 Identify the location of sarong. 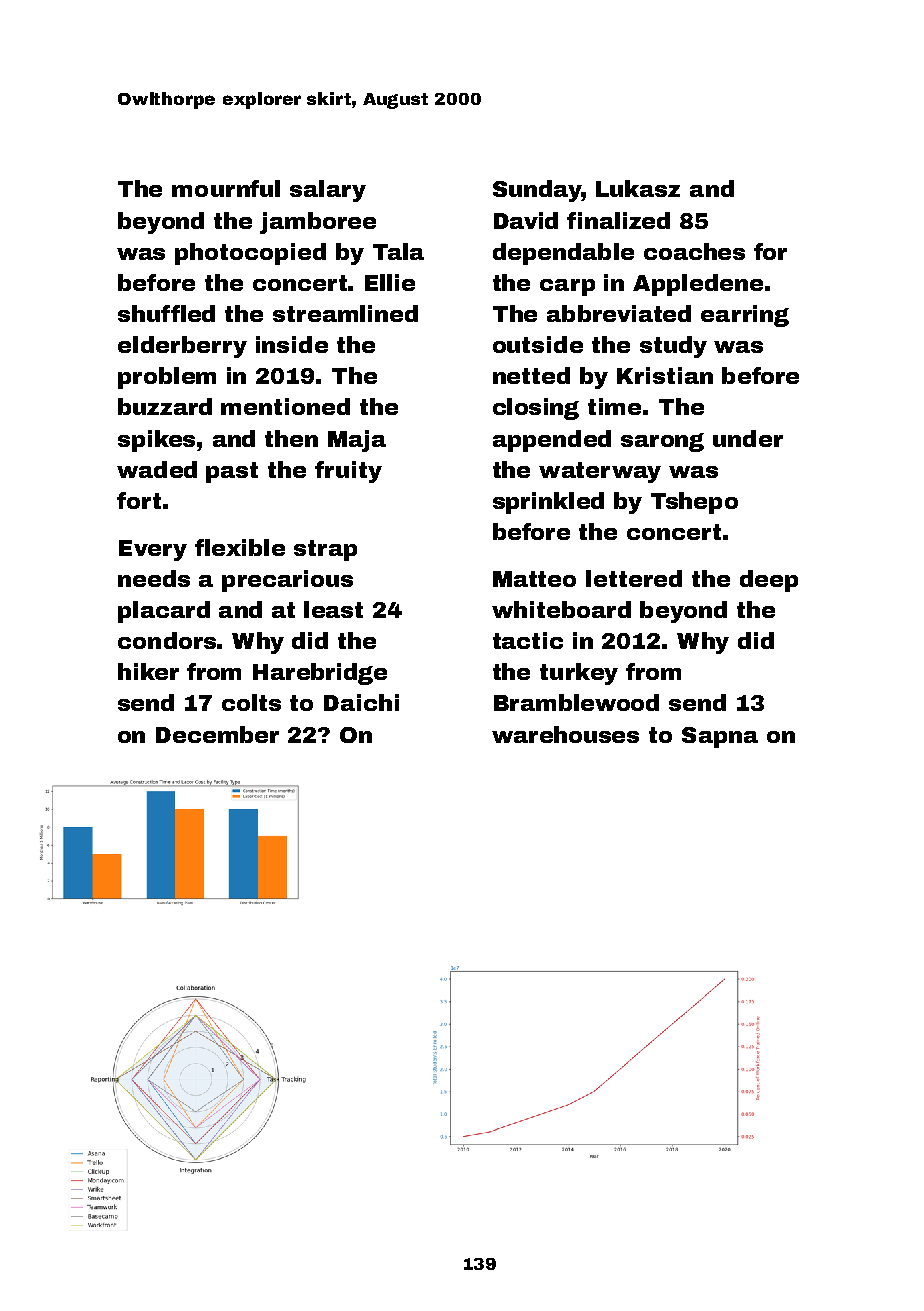
(662, 442).
